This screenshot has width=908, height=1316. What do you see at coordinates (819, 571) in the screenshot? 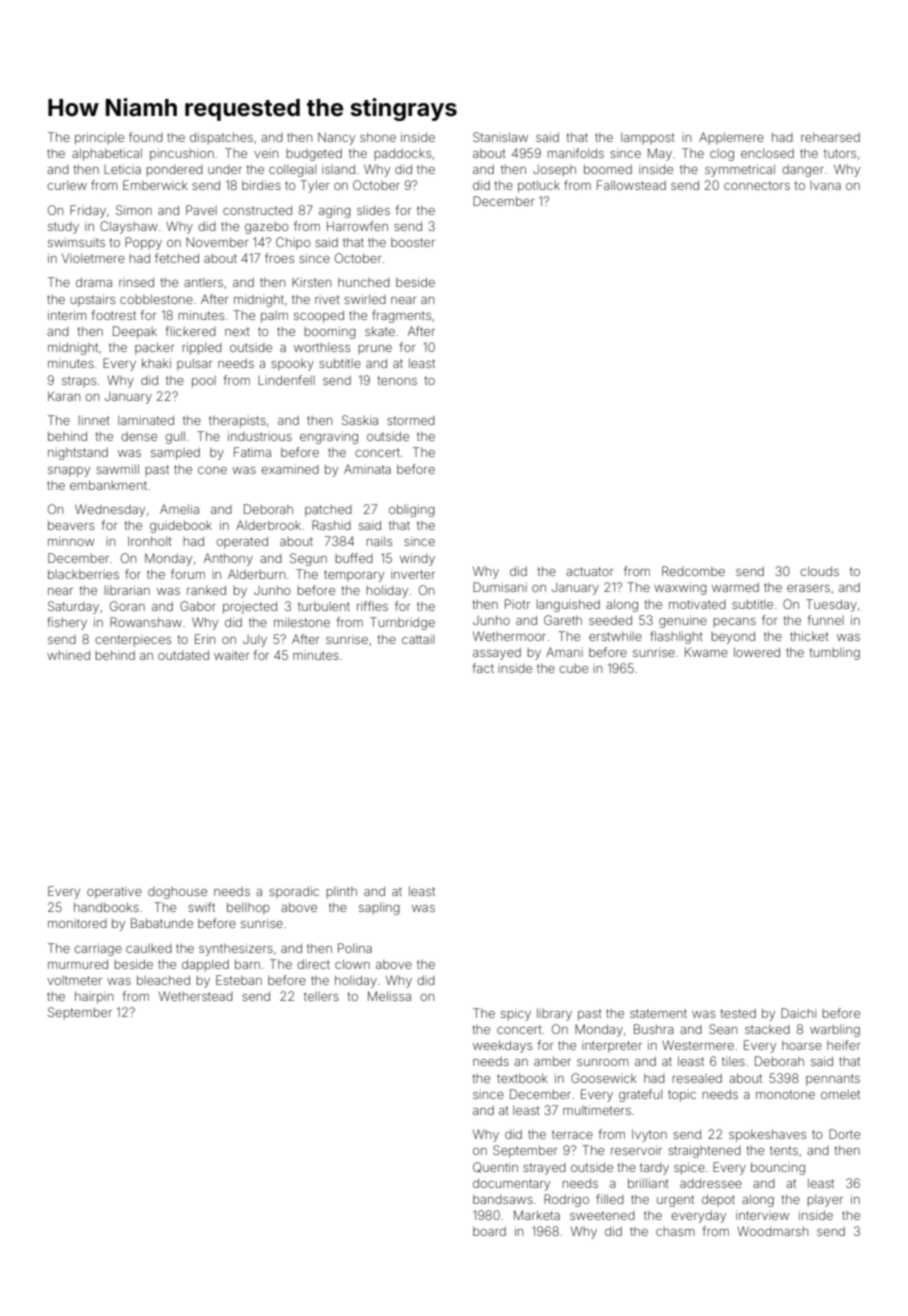
I see `clouds` at bounding box center [819, 571].
